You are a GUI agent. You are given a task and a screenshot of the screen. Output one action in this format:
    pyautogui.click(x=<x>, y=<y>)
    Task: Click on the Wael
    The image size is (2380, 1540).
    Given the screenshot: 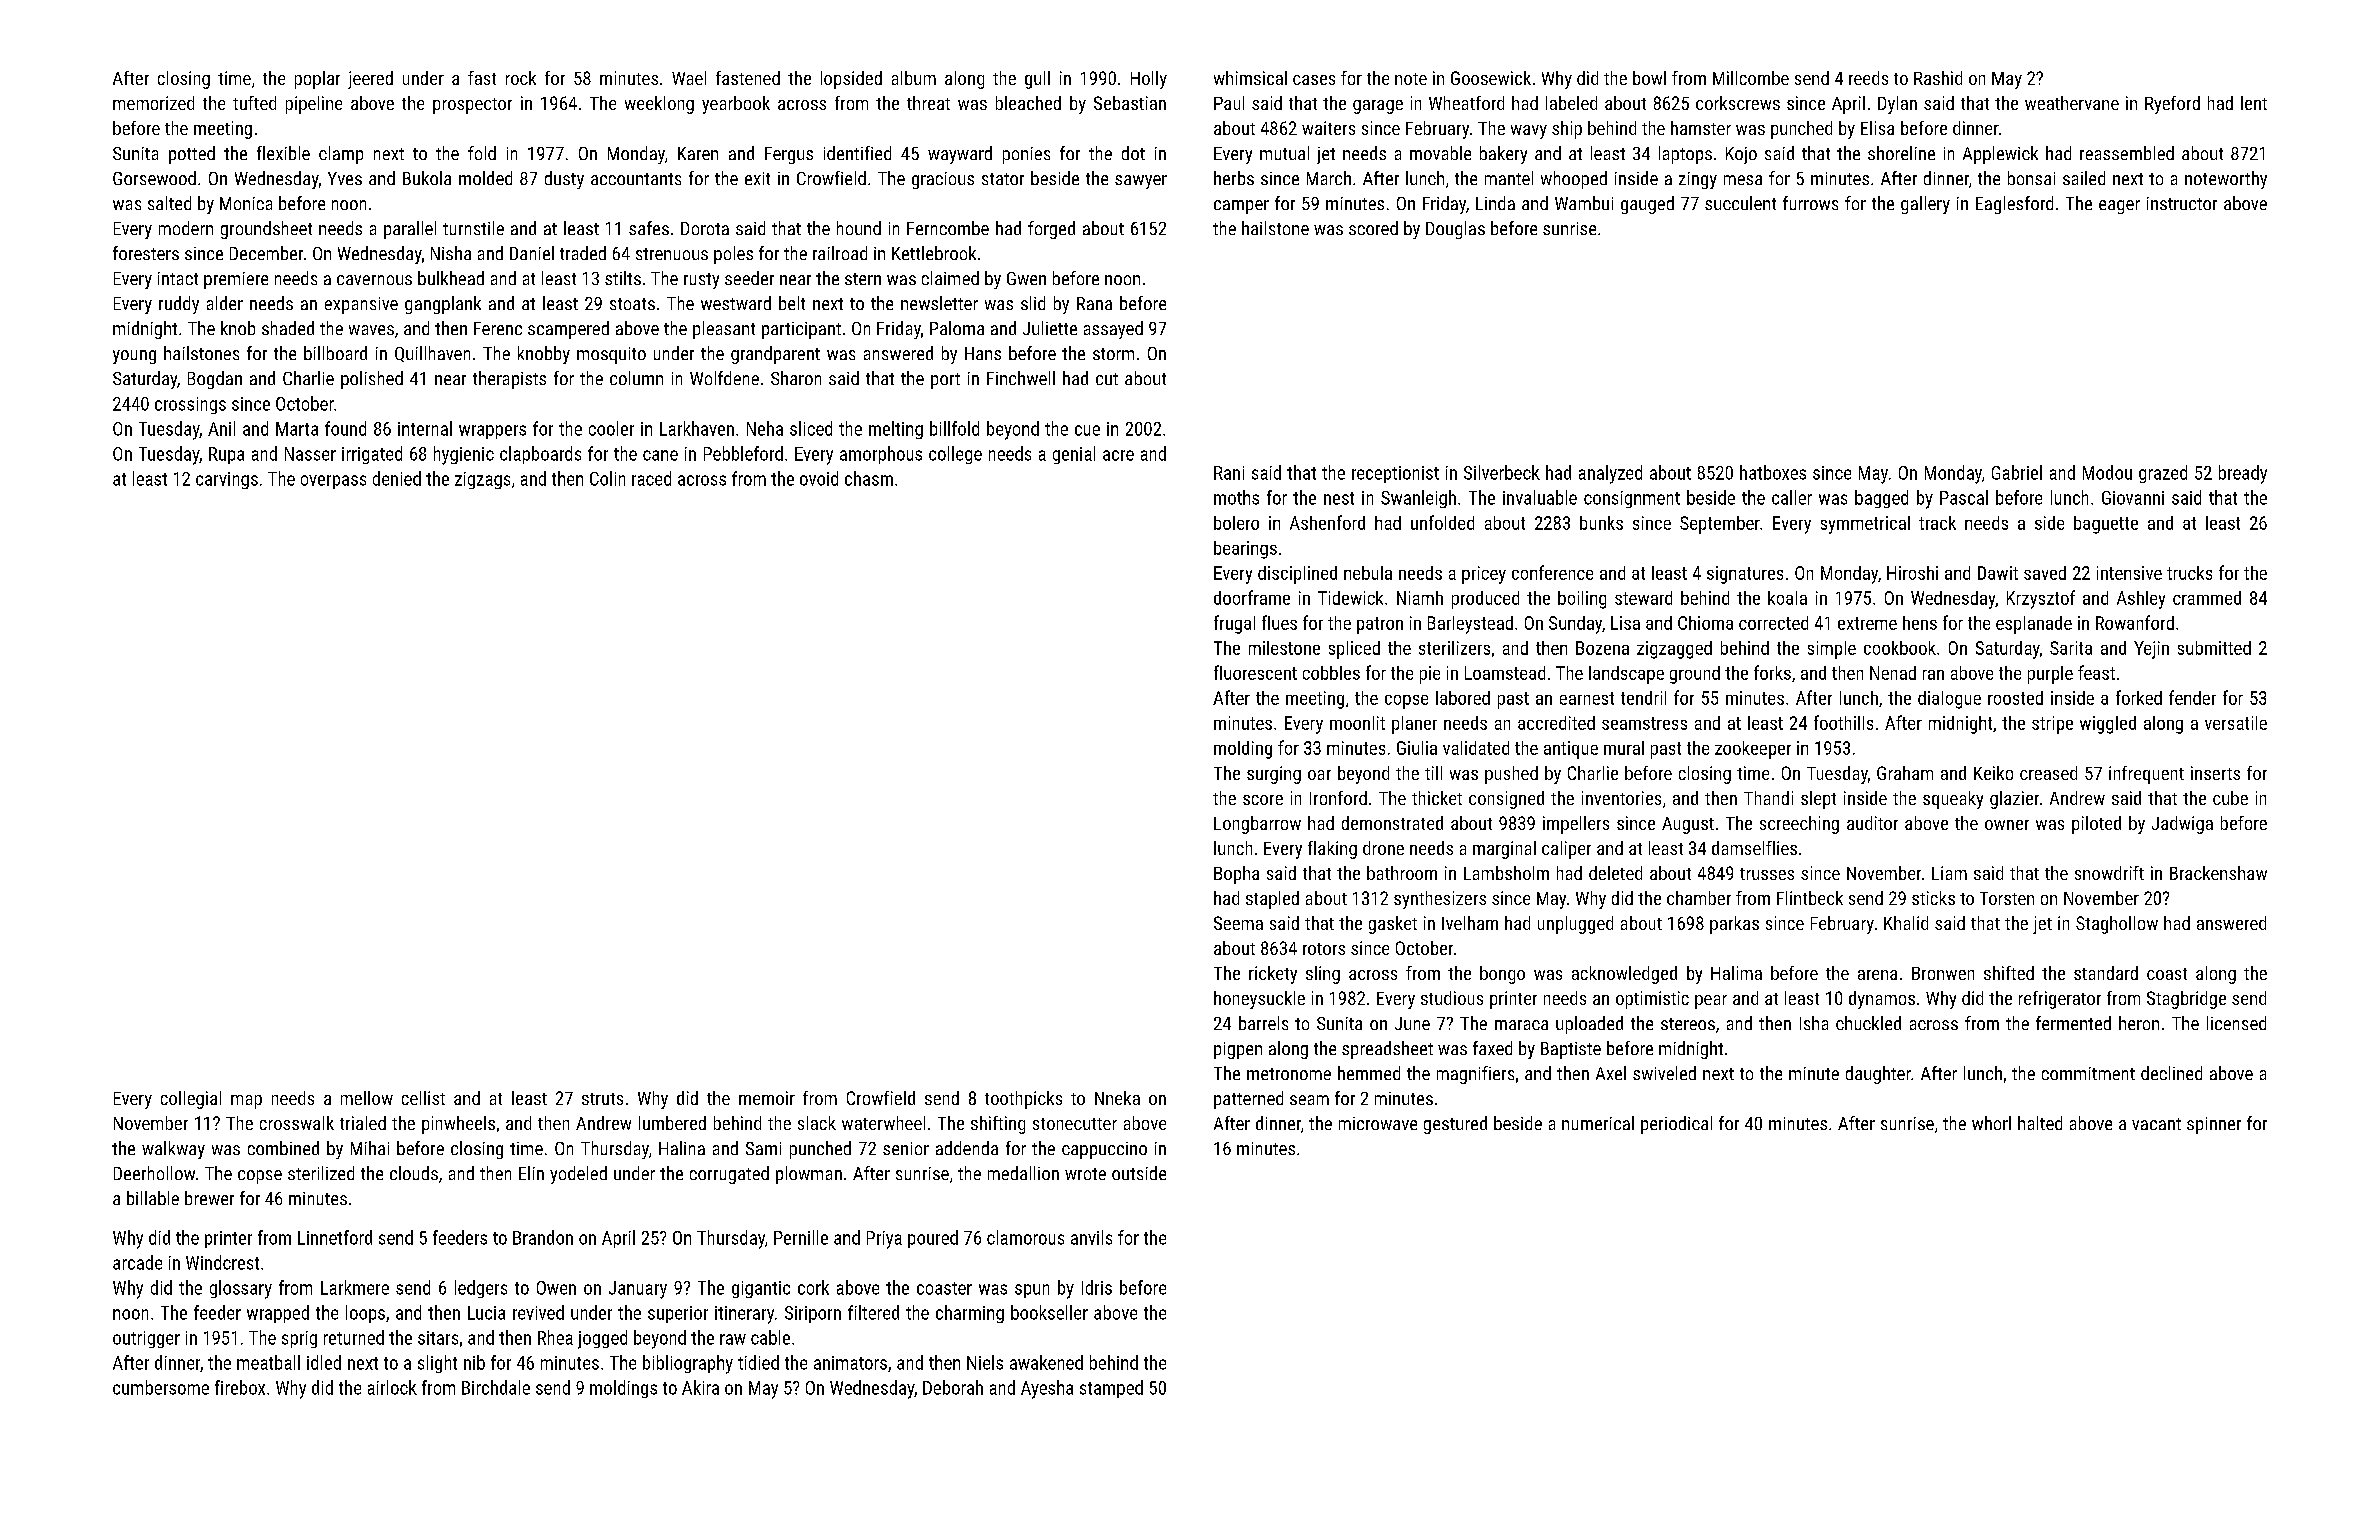 What is the action you would take?
    pyautogui.click(x=689, y=78)
